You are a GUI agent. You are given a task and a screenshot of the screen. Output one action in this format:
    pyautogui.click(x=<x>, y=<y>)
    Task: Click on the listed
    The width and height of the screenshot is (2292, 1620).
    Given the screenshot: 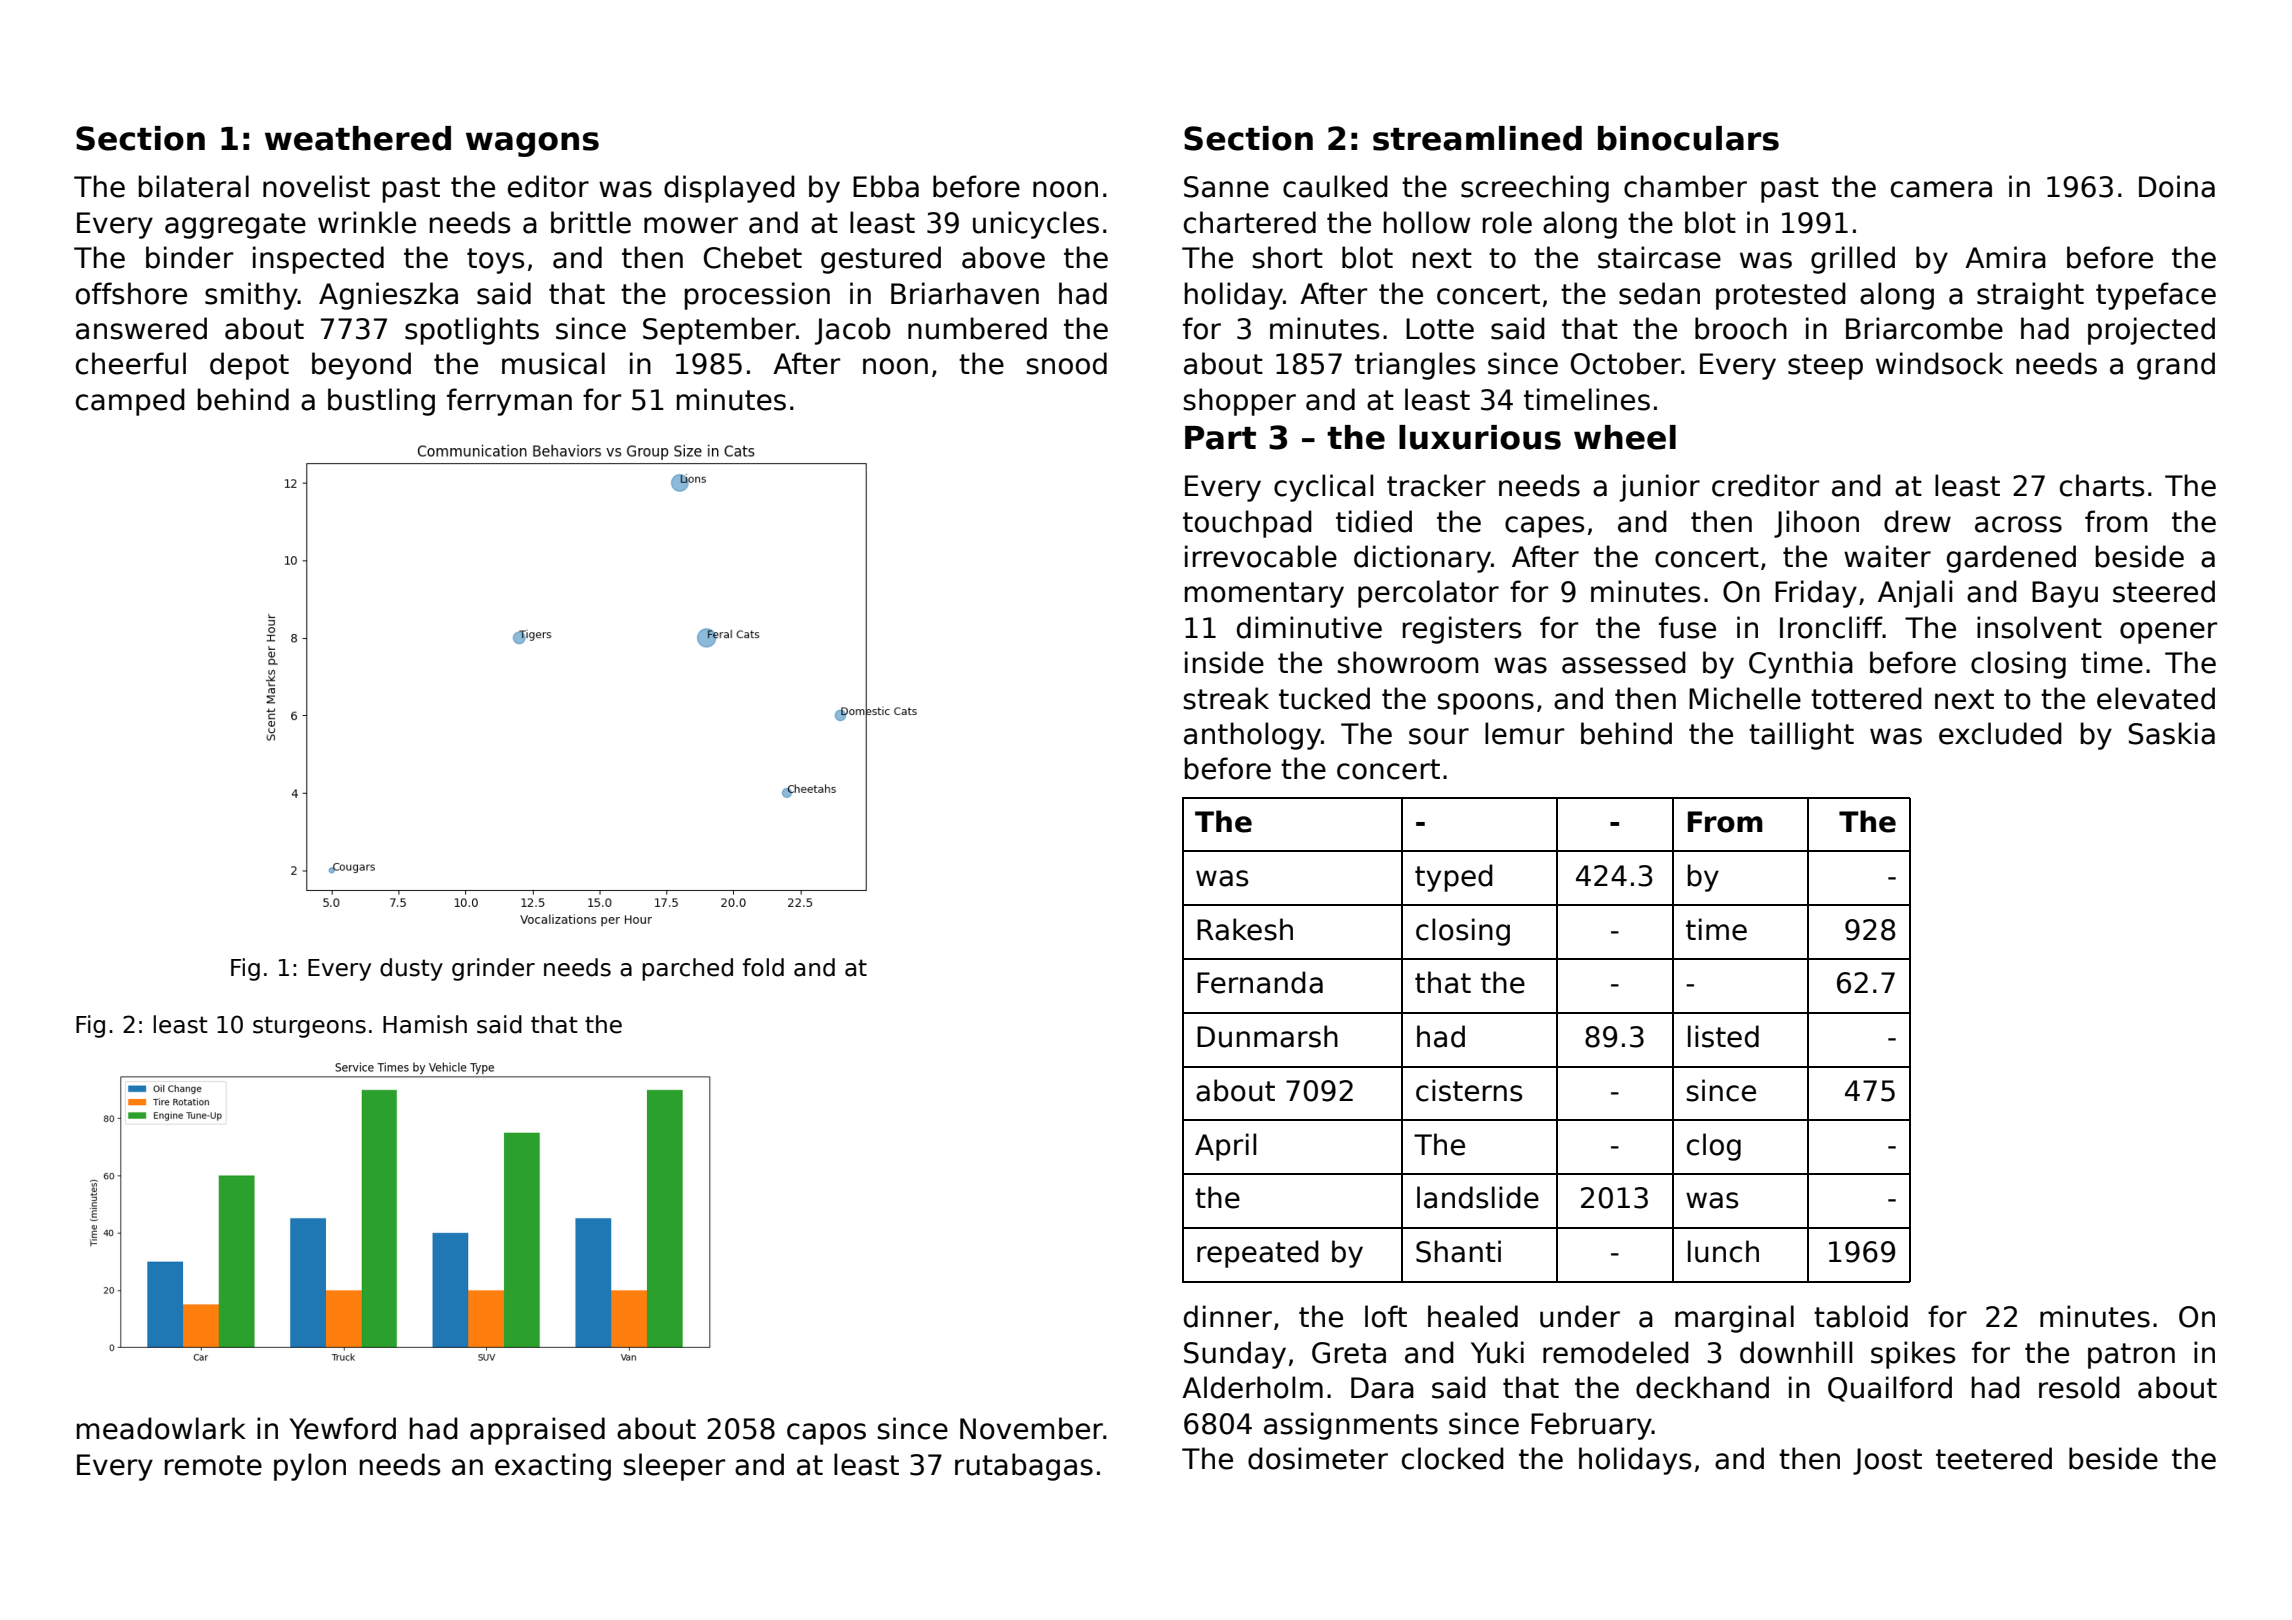 What is the action you would take?
    pyautogui.click(x=1723, y=1036)
